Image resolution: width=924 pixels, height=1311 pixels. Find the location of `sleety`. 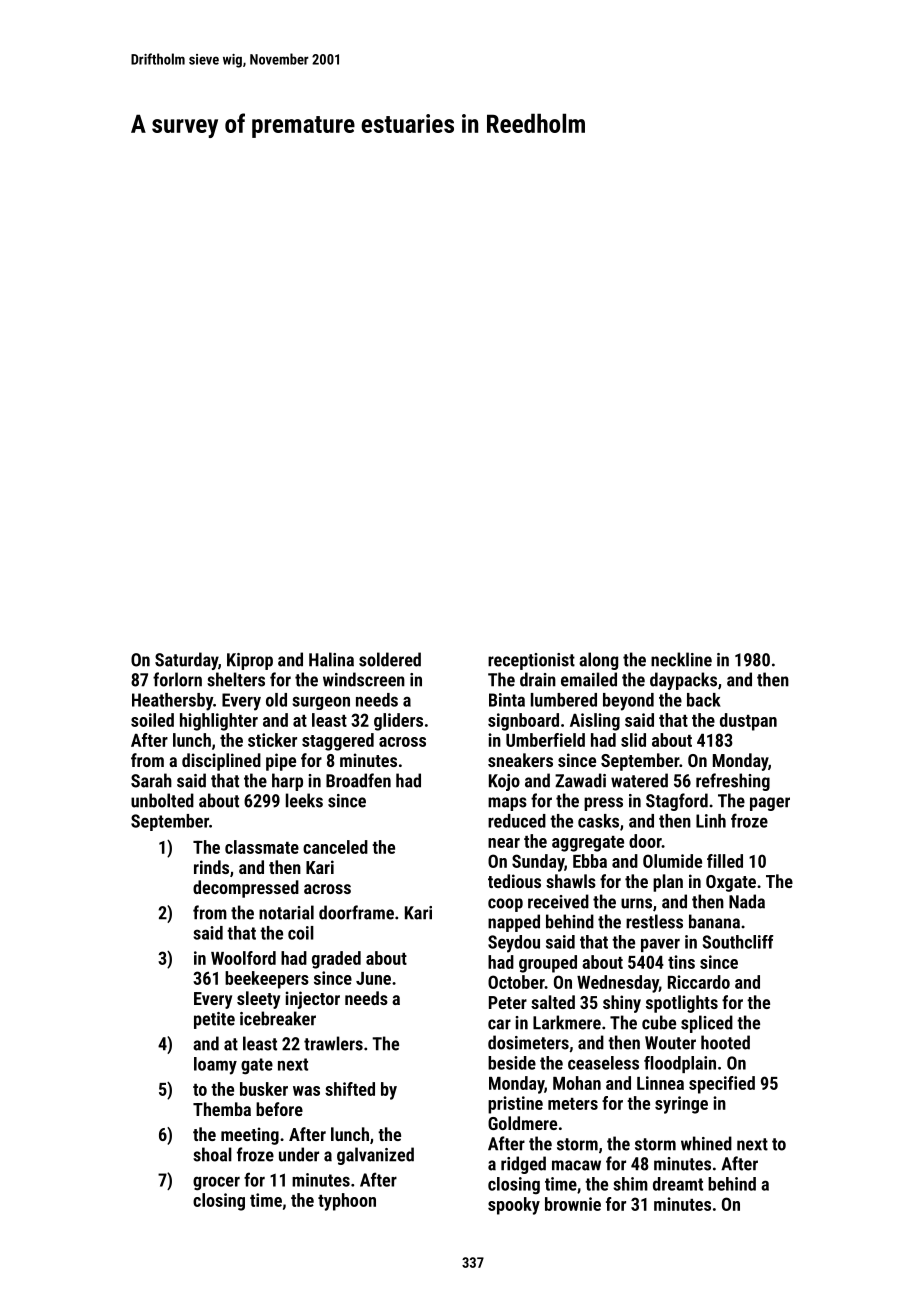

sleety is located at coordinates (258, 1000).
